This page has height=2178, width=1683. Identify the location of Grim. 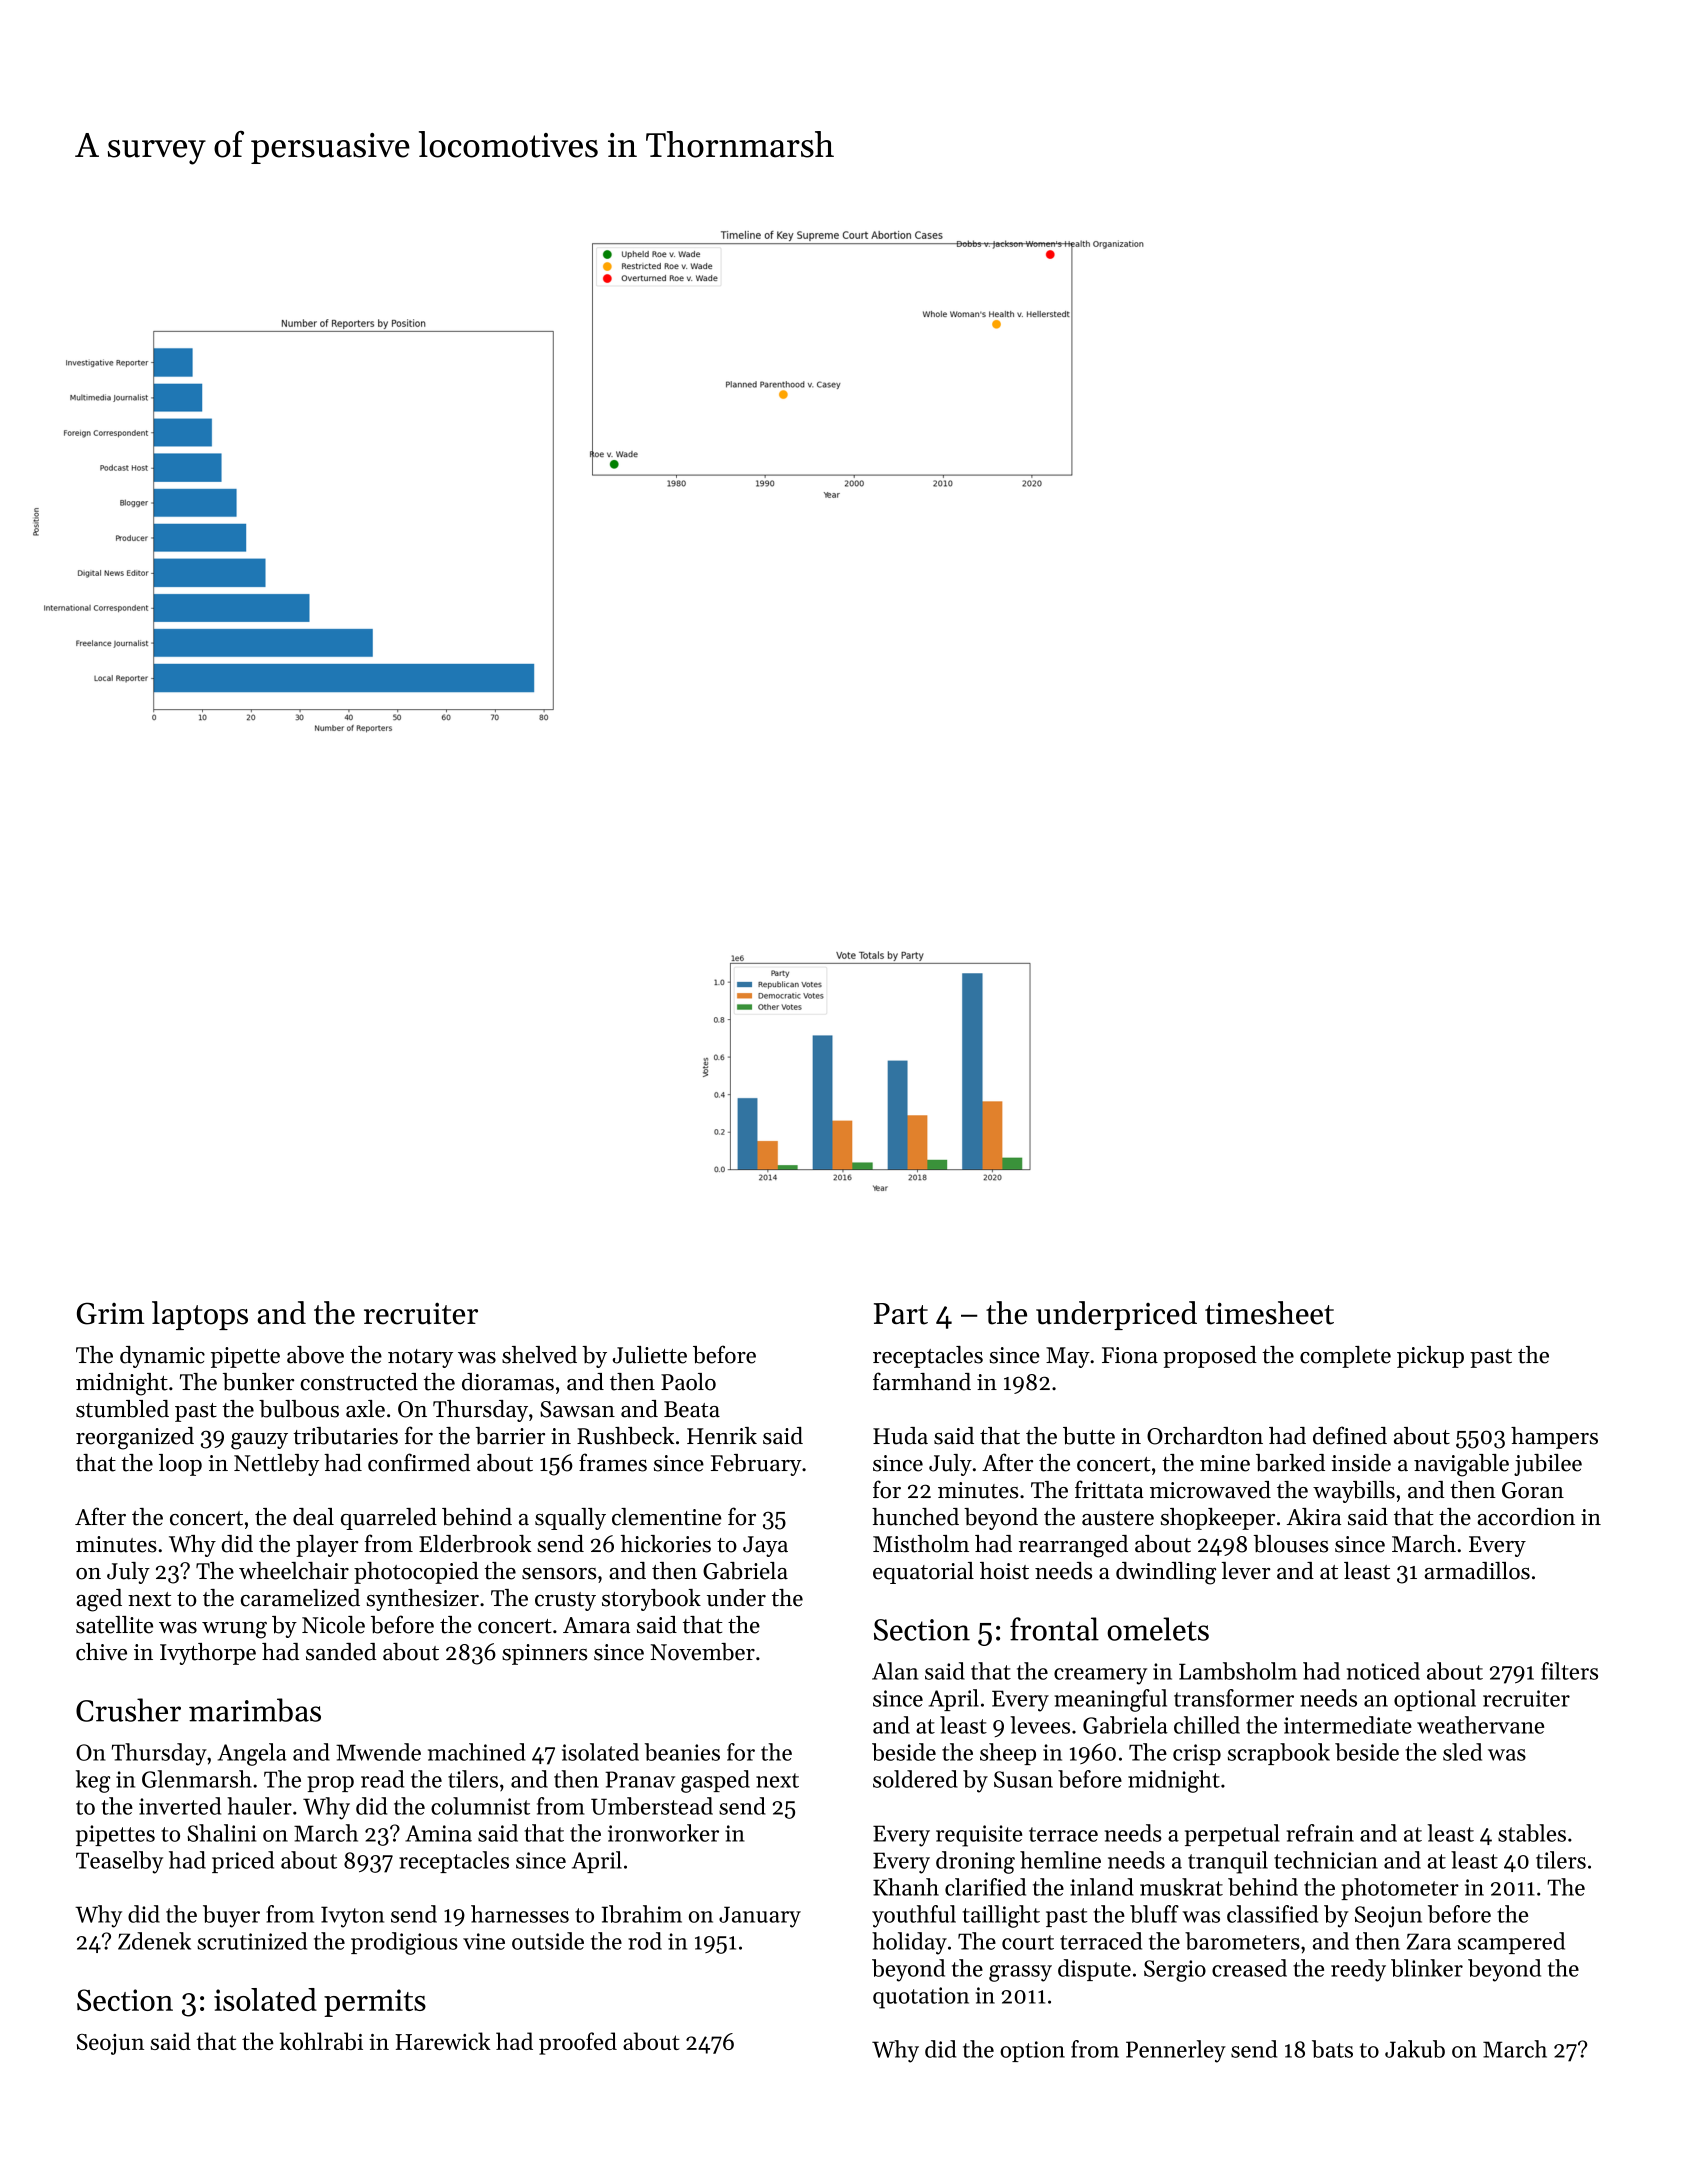
(111, 1313).
